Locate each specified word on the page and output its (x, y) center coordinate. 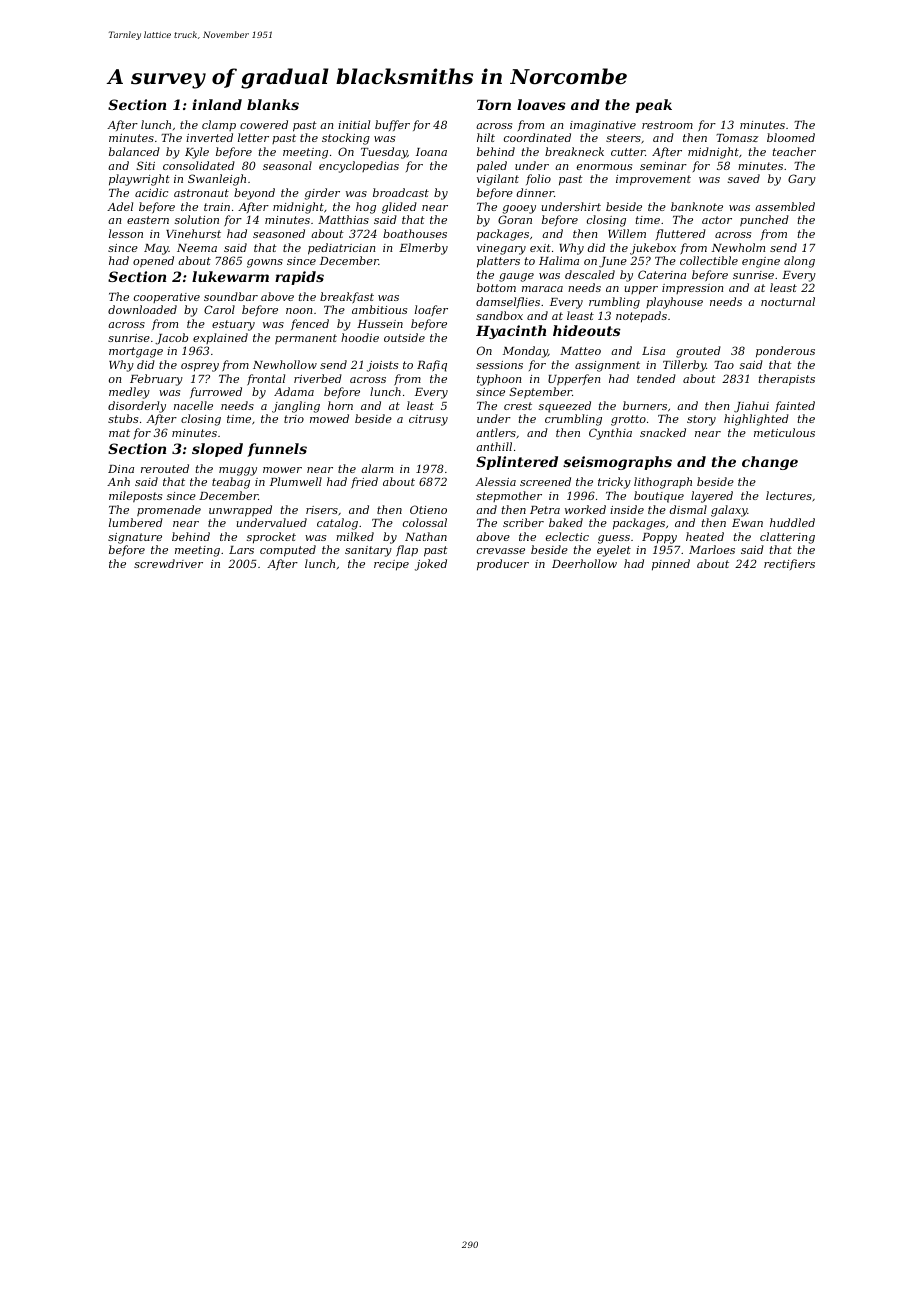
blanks (273, 104)
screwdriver (168, 563)
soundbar (231, 296)
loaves (541, 104)
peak (653, 106)
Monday (525, 352)
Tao (724, 365)
